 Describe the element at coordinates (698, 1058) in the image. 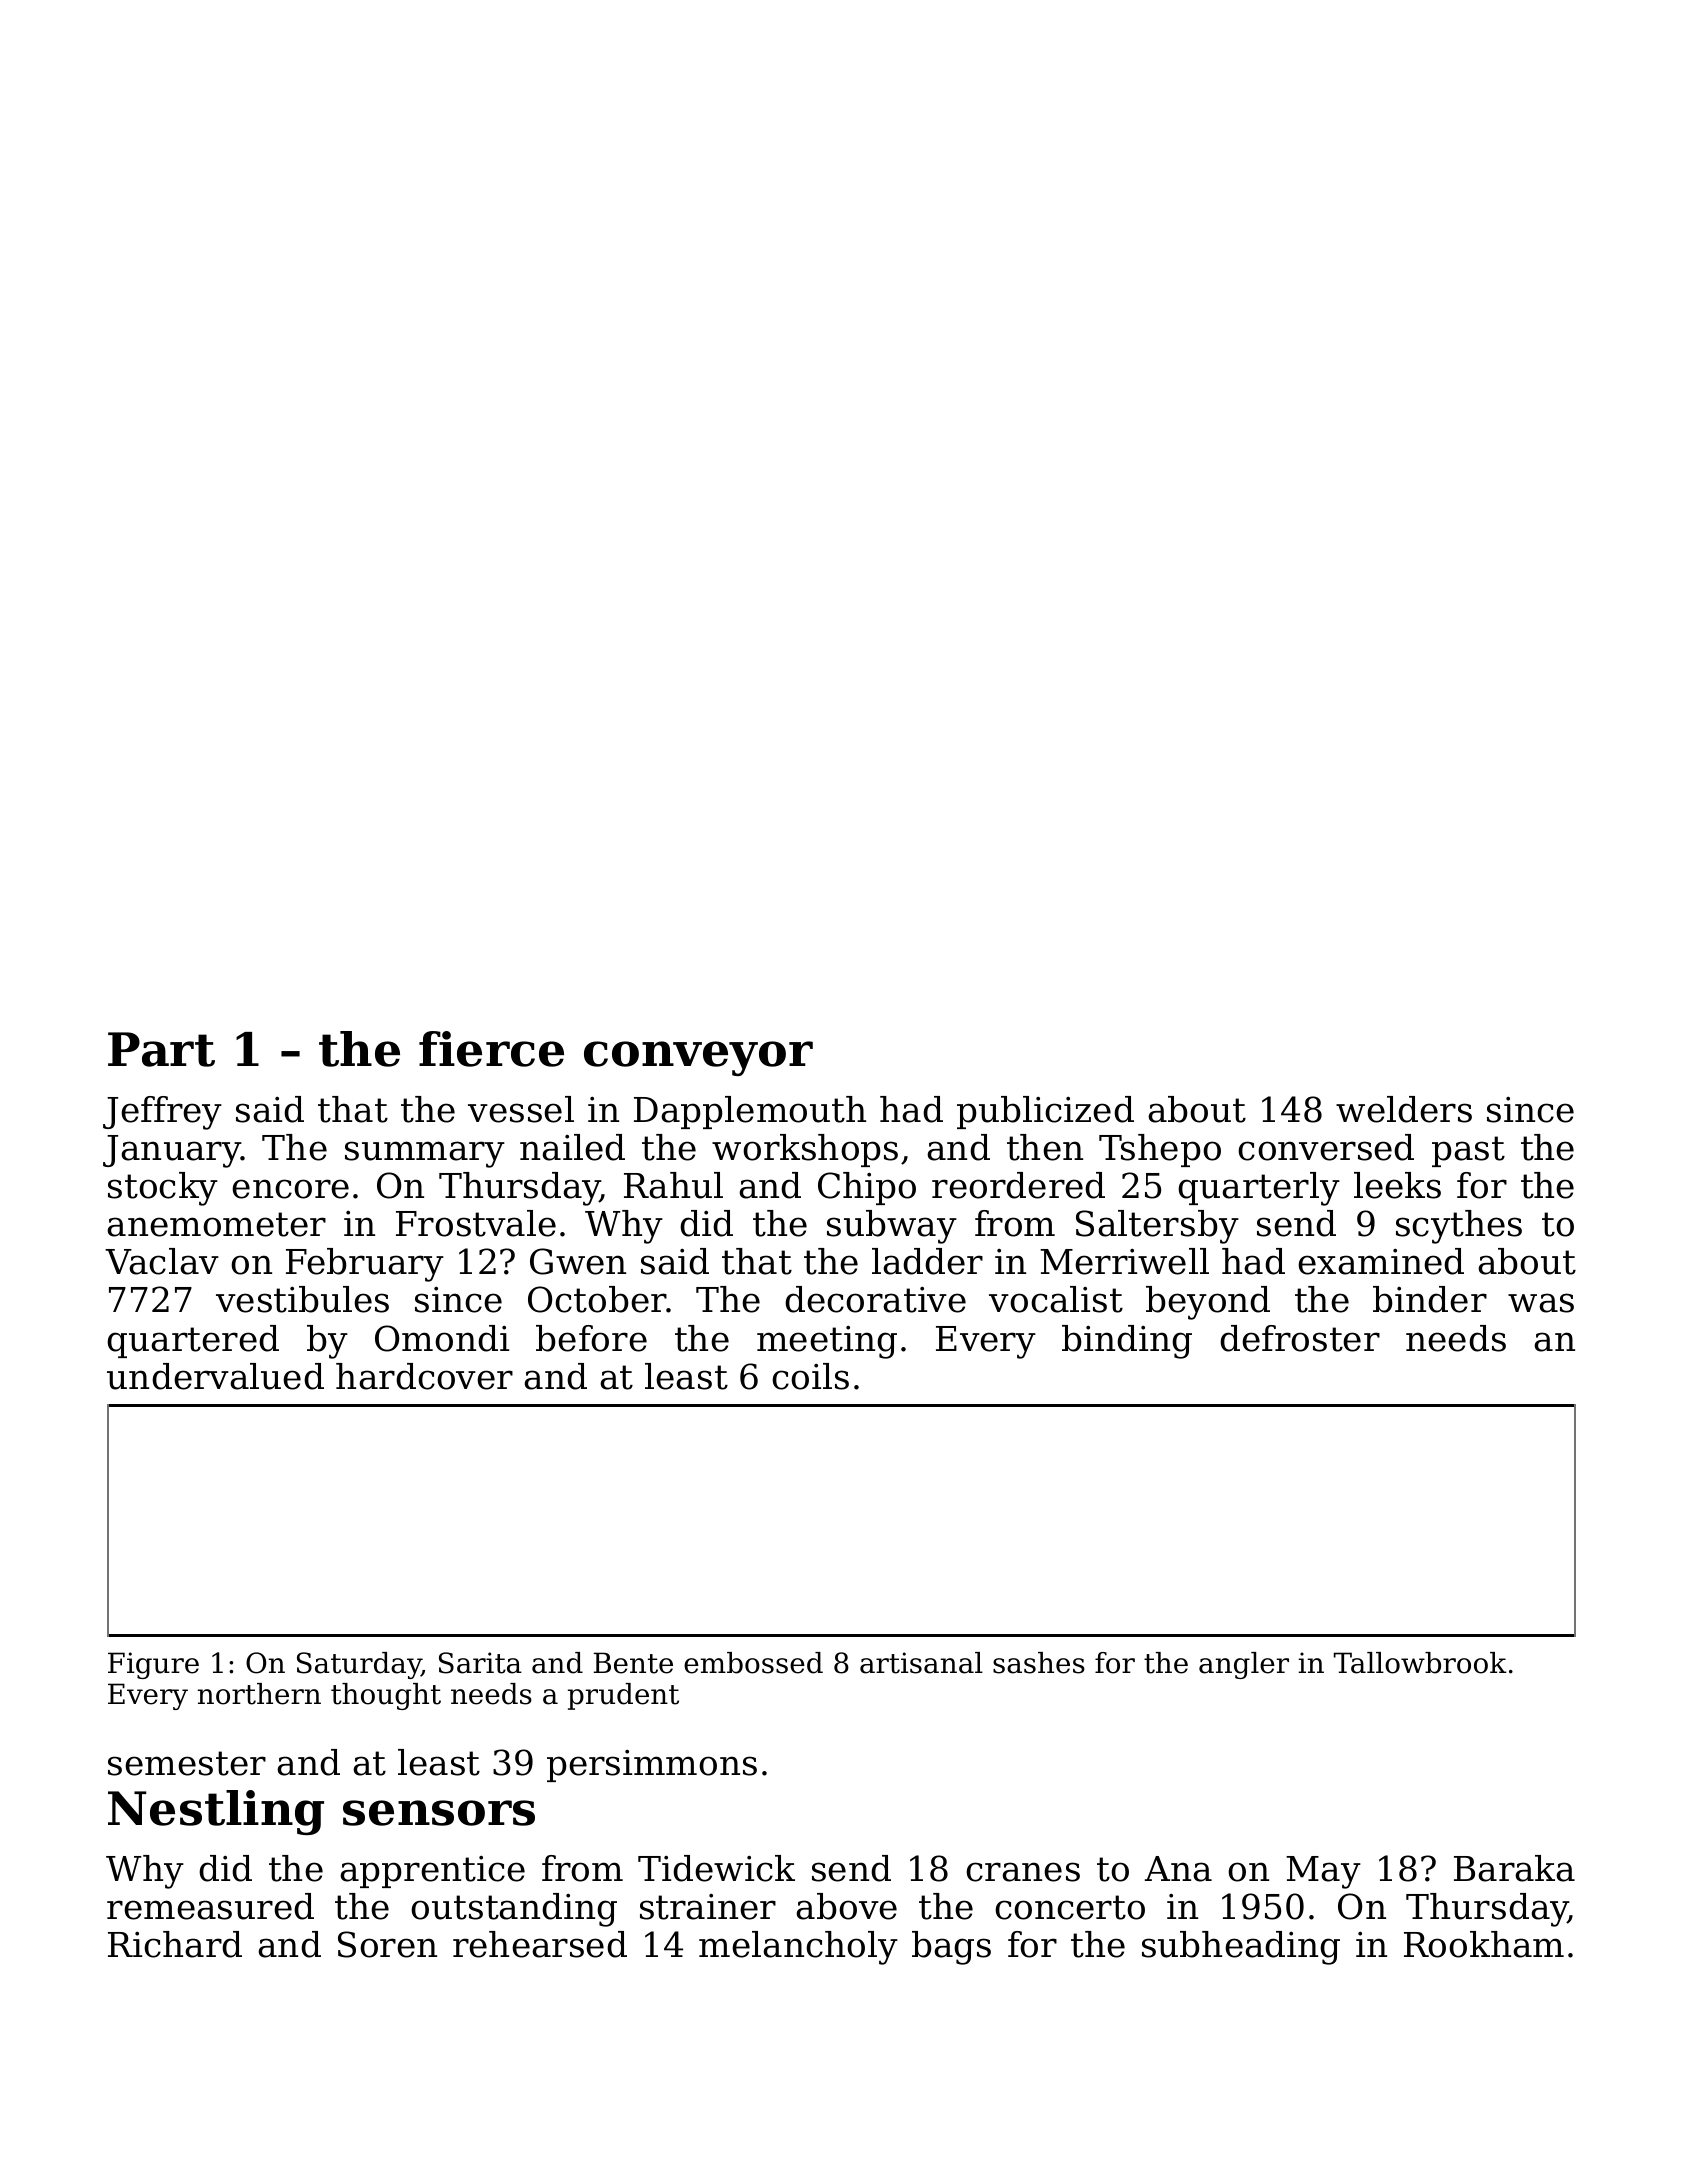

I see `conveyor` at that location.
